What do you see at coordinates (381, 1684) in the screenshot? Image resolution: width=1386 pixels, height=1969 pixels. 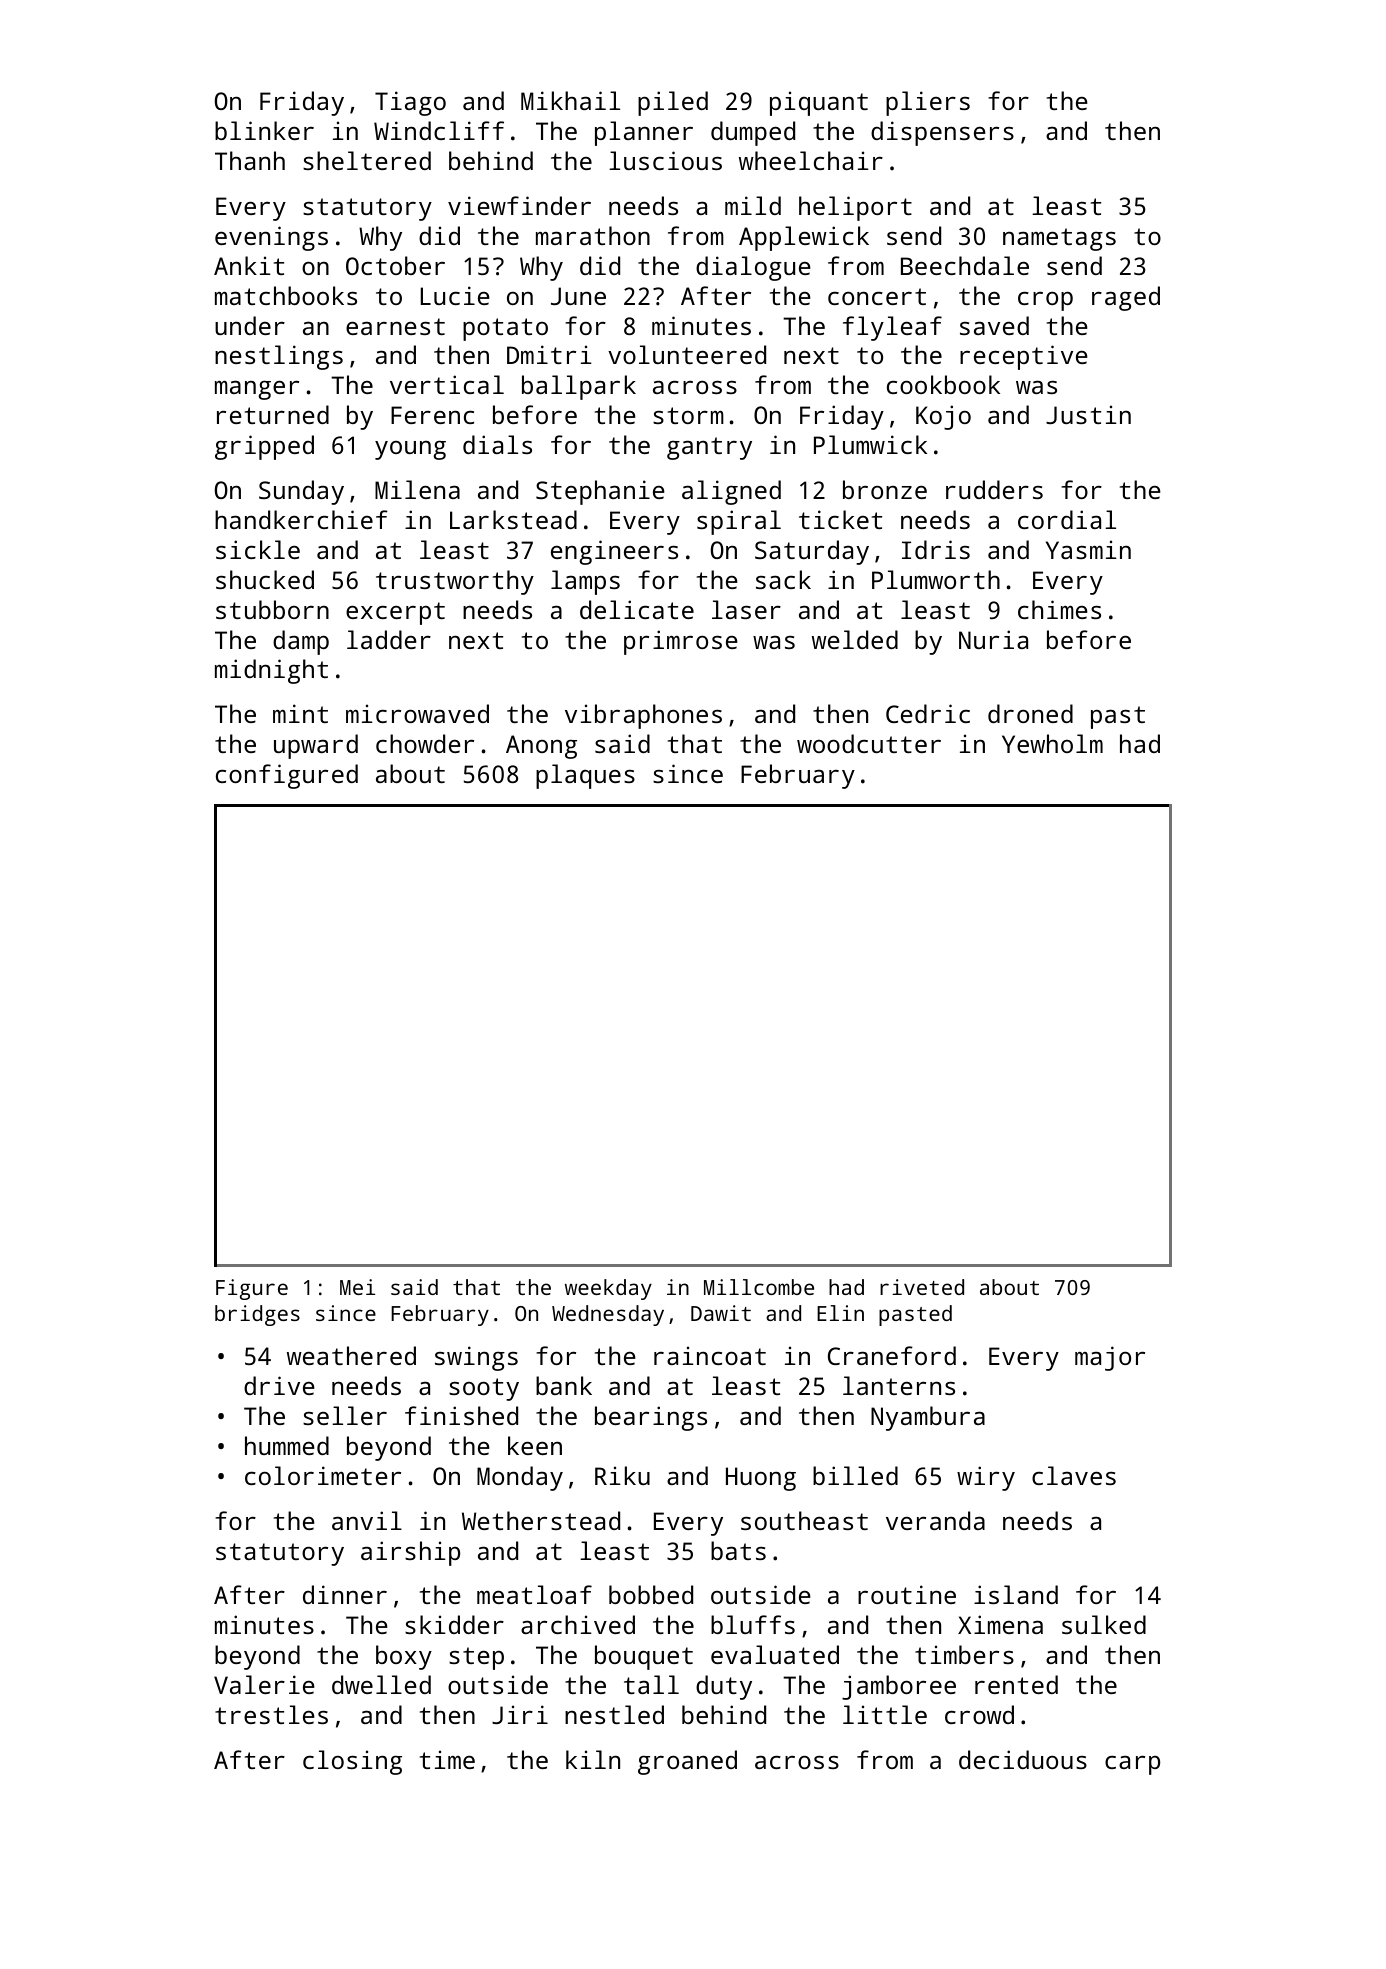 I see `dwelled` at bounding box center [381, 1684].
